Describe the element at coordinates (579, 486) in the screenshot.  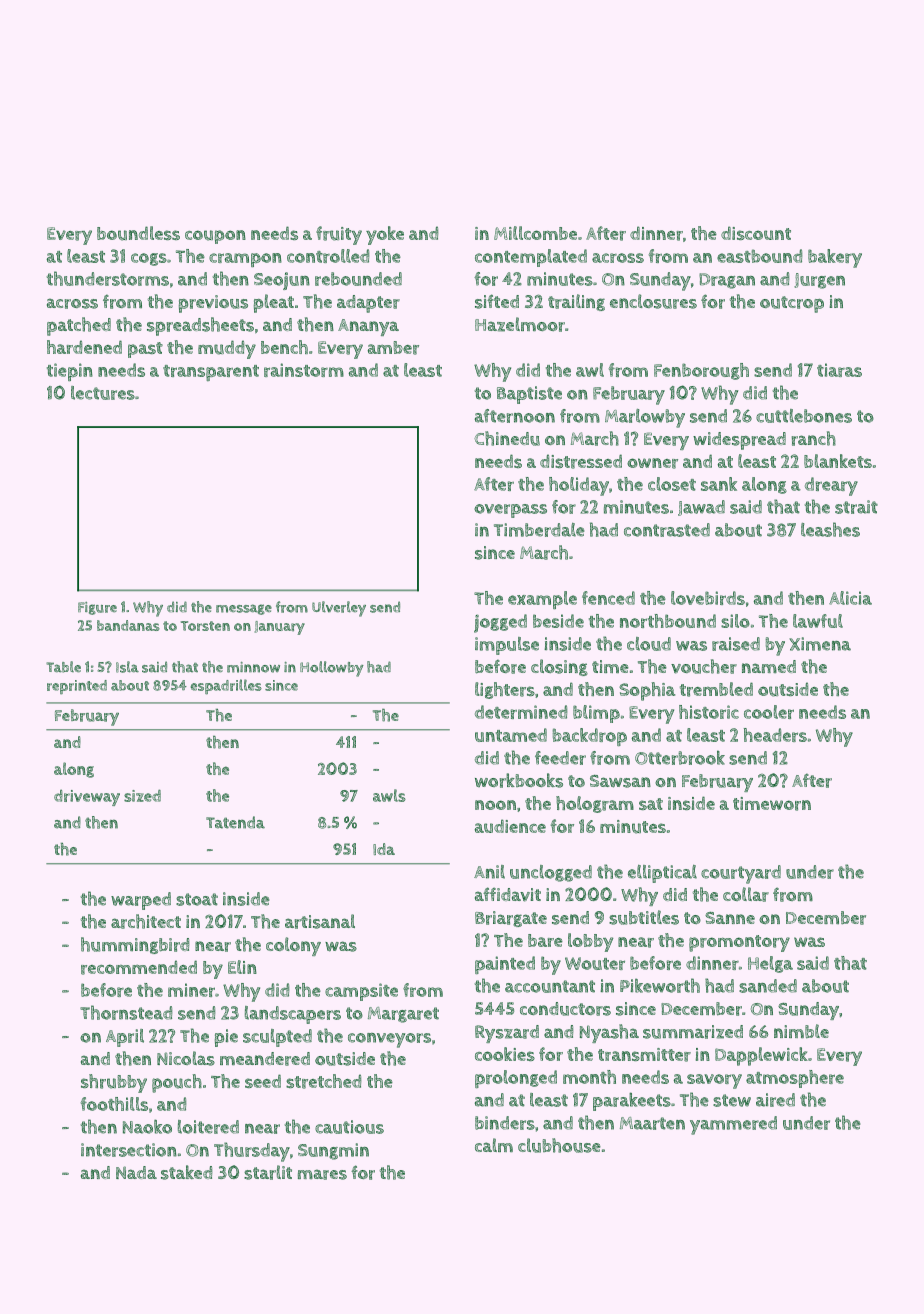
I see `holiday` at that location.
